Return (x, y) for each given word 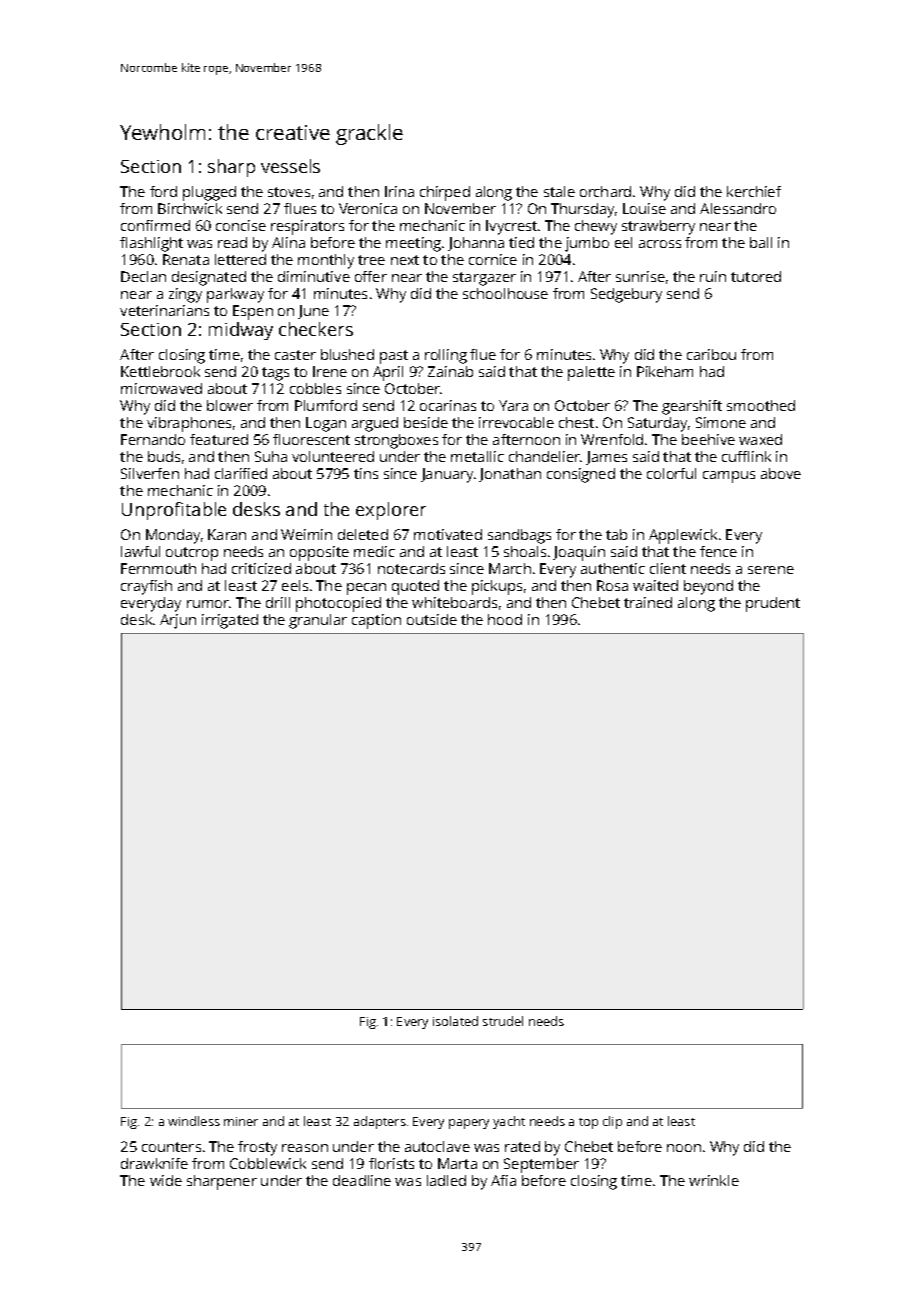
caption (376, 621)
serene (771, 570)
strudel (503, 1021)
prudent (773, 604)
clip (612, 1122)
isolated (455, 1021)
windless (194, 1121)
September (541, 1165)
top (588, 1123)
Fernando (153, 439)
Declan (143, 276)
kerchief (754, 191)
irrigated (230, 621)
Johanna (476, 244)
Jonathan (510, 475)
